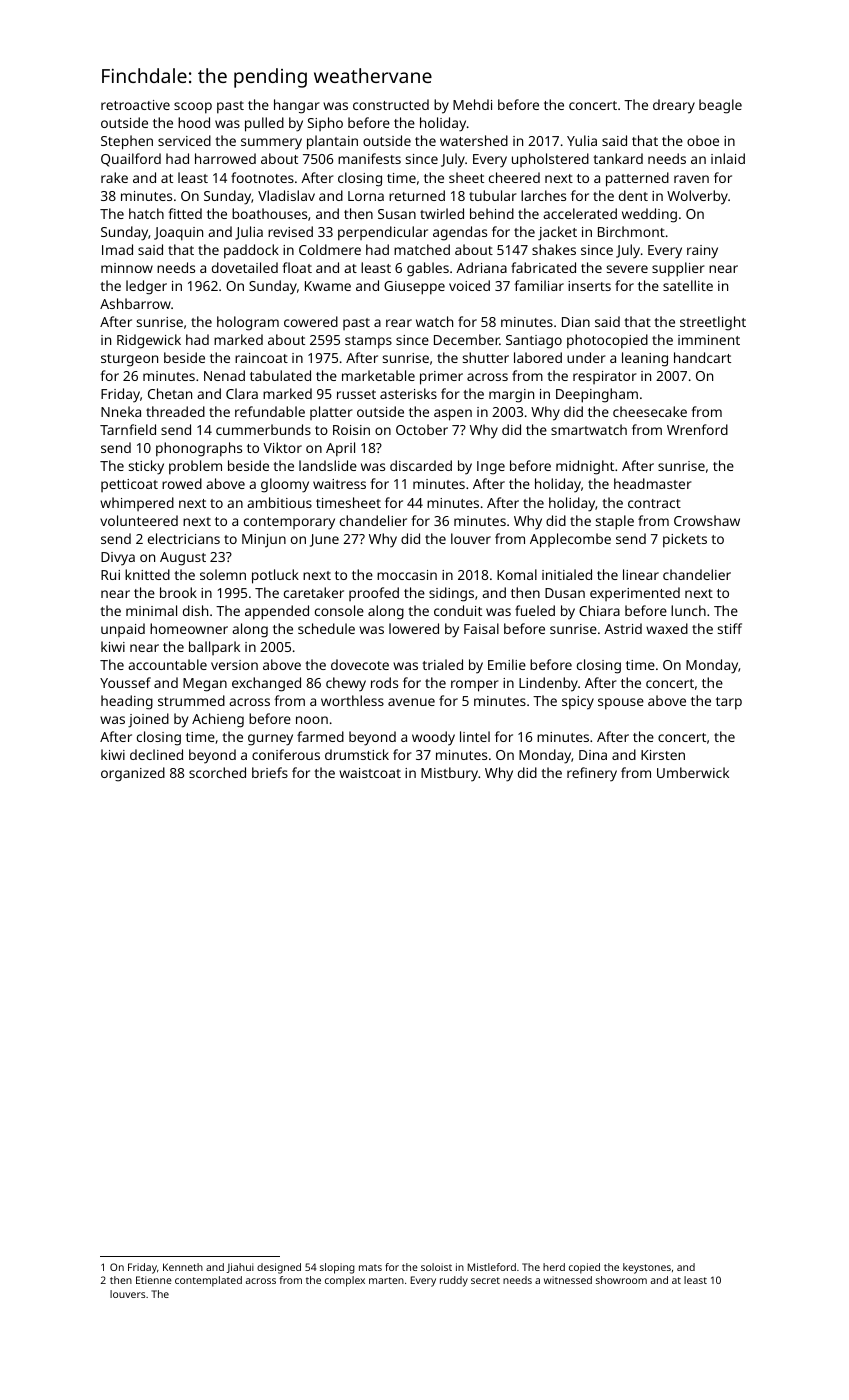 The image size is (849, 1400). What do you see at coordinates (183, 1267) in the screenshot?
I see `Kenneth` at bounding box center [183, 1267].
